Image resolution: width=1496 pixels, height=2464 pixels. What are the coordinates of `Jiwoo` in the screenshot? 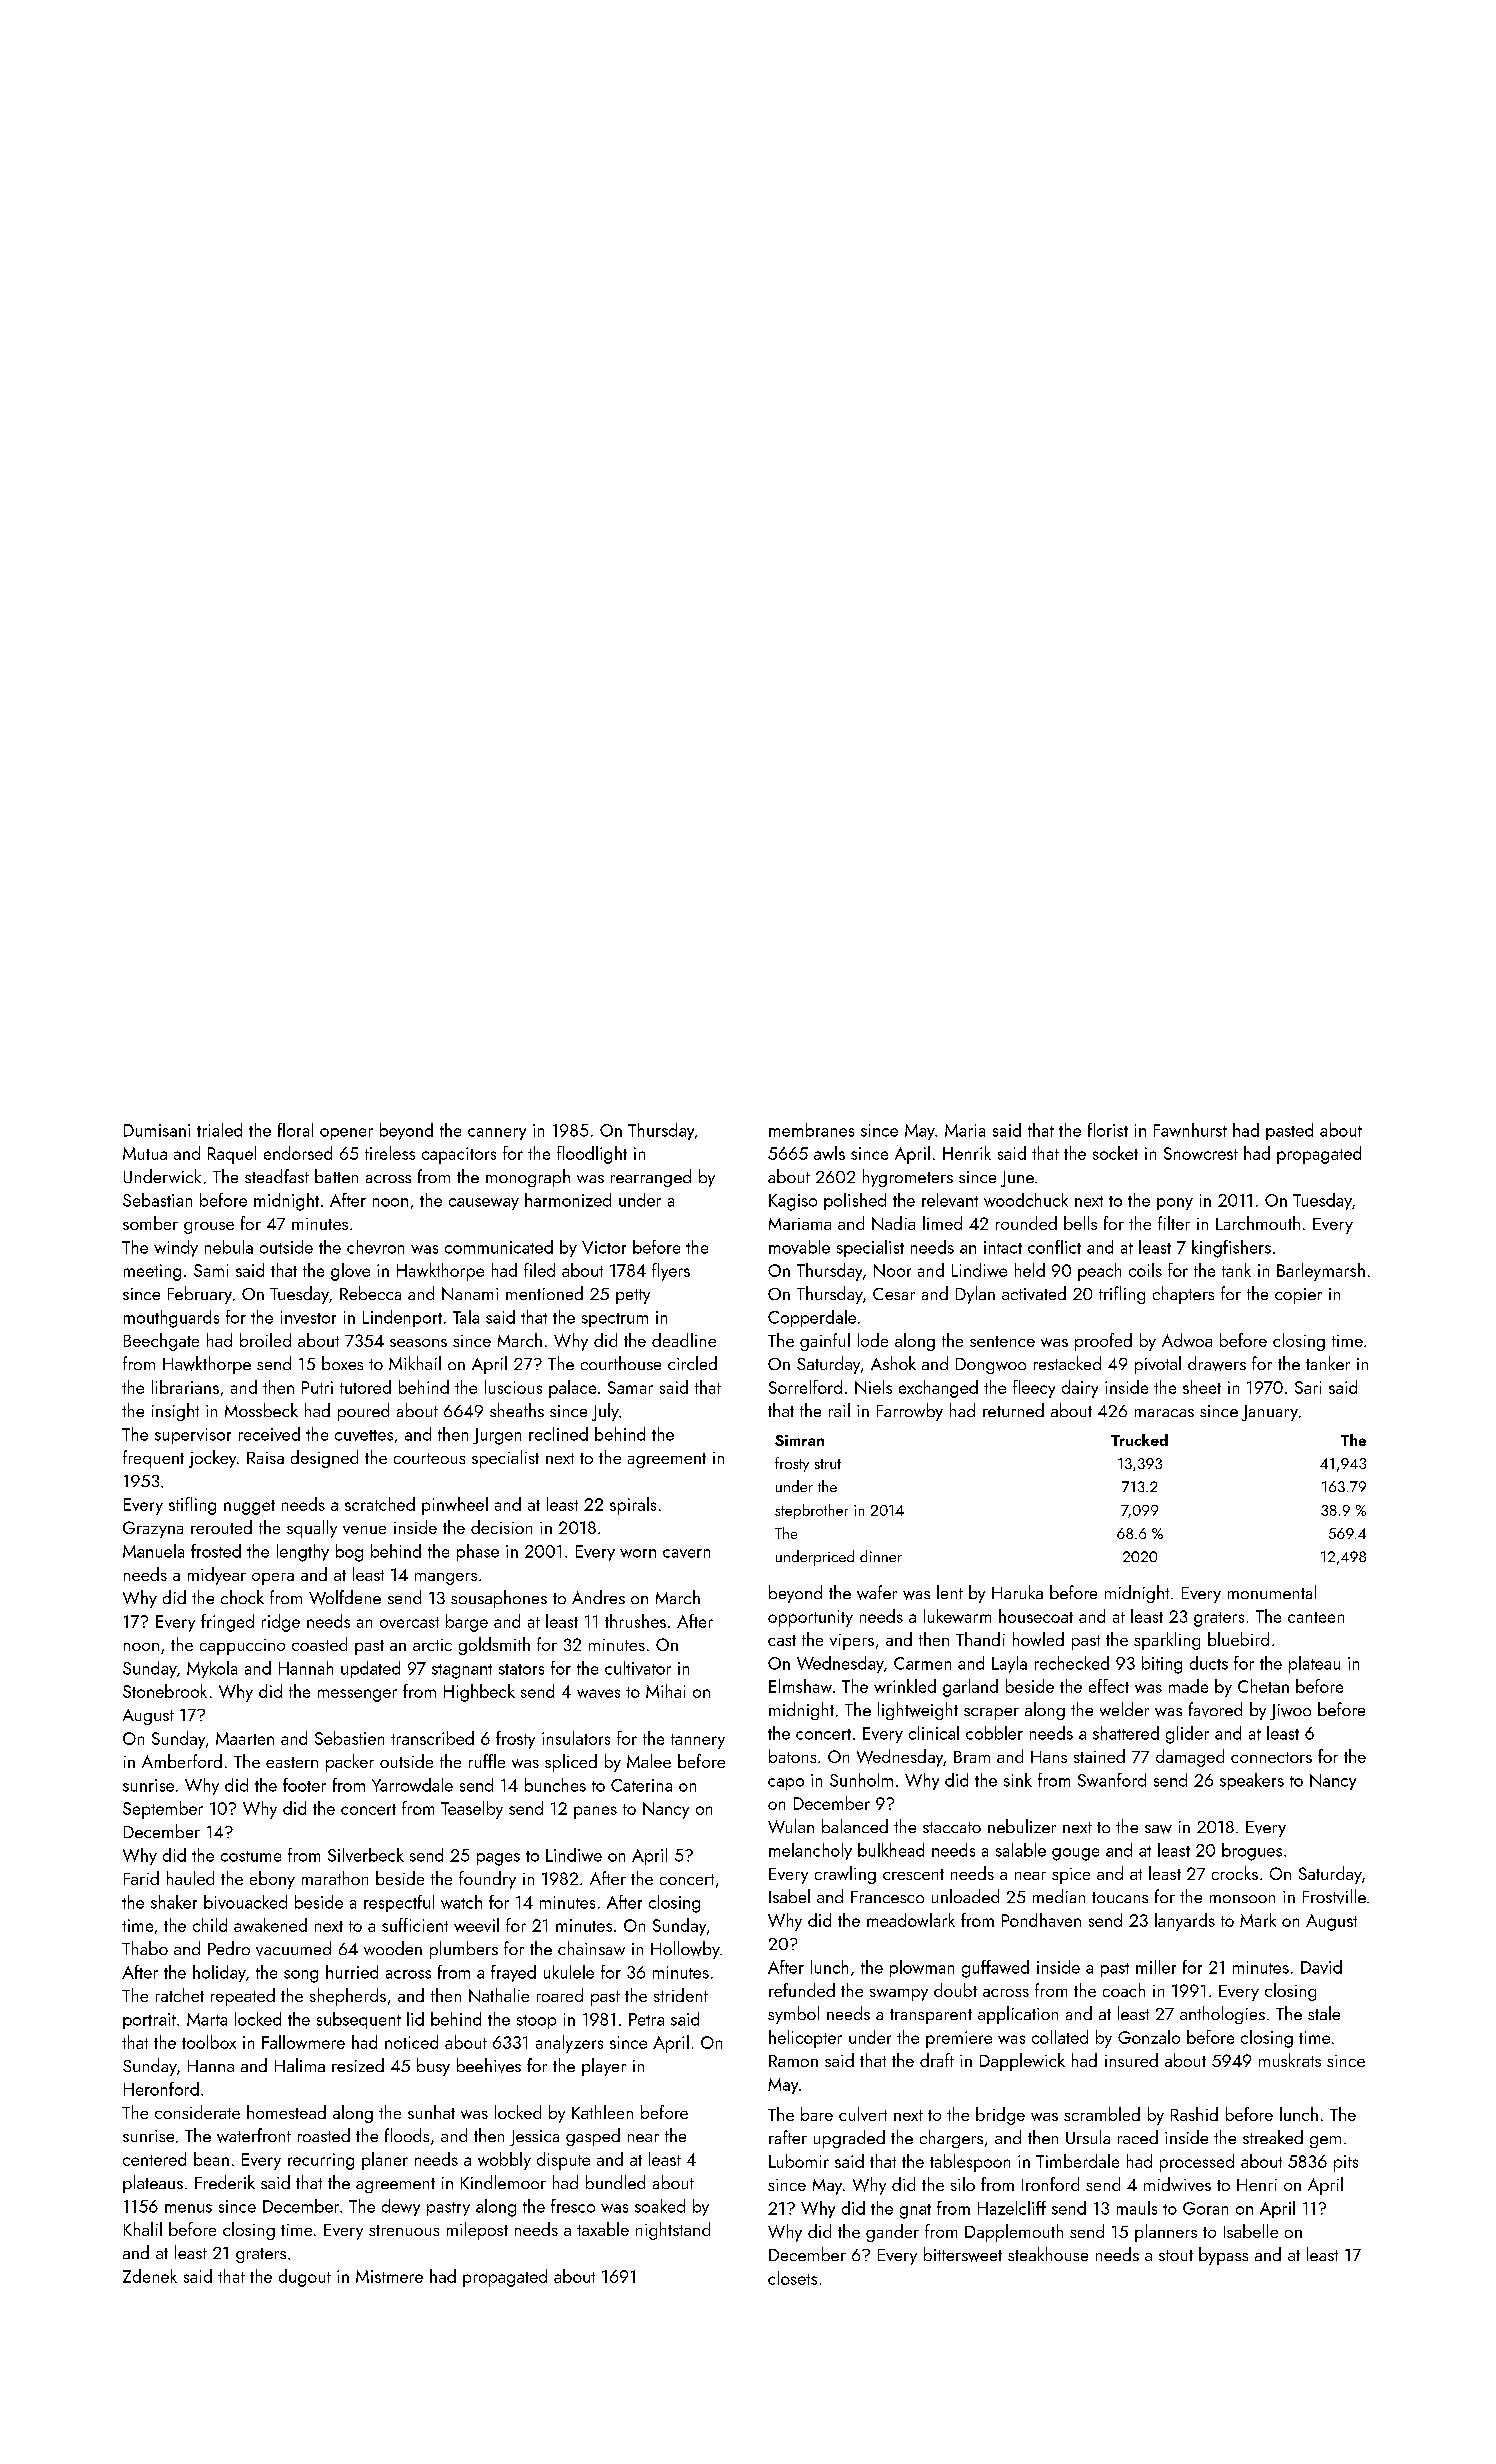 It's located at (1290, 1712).
